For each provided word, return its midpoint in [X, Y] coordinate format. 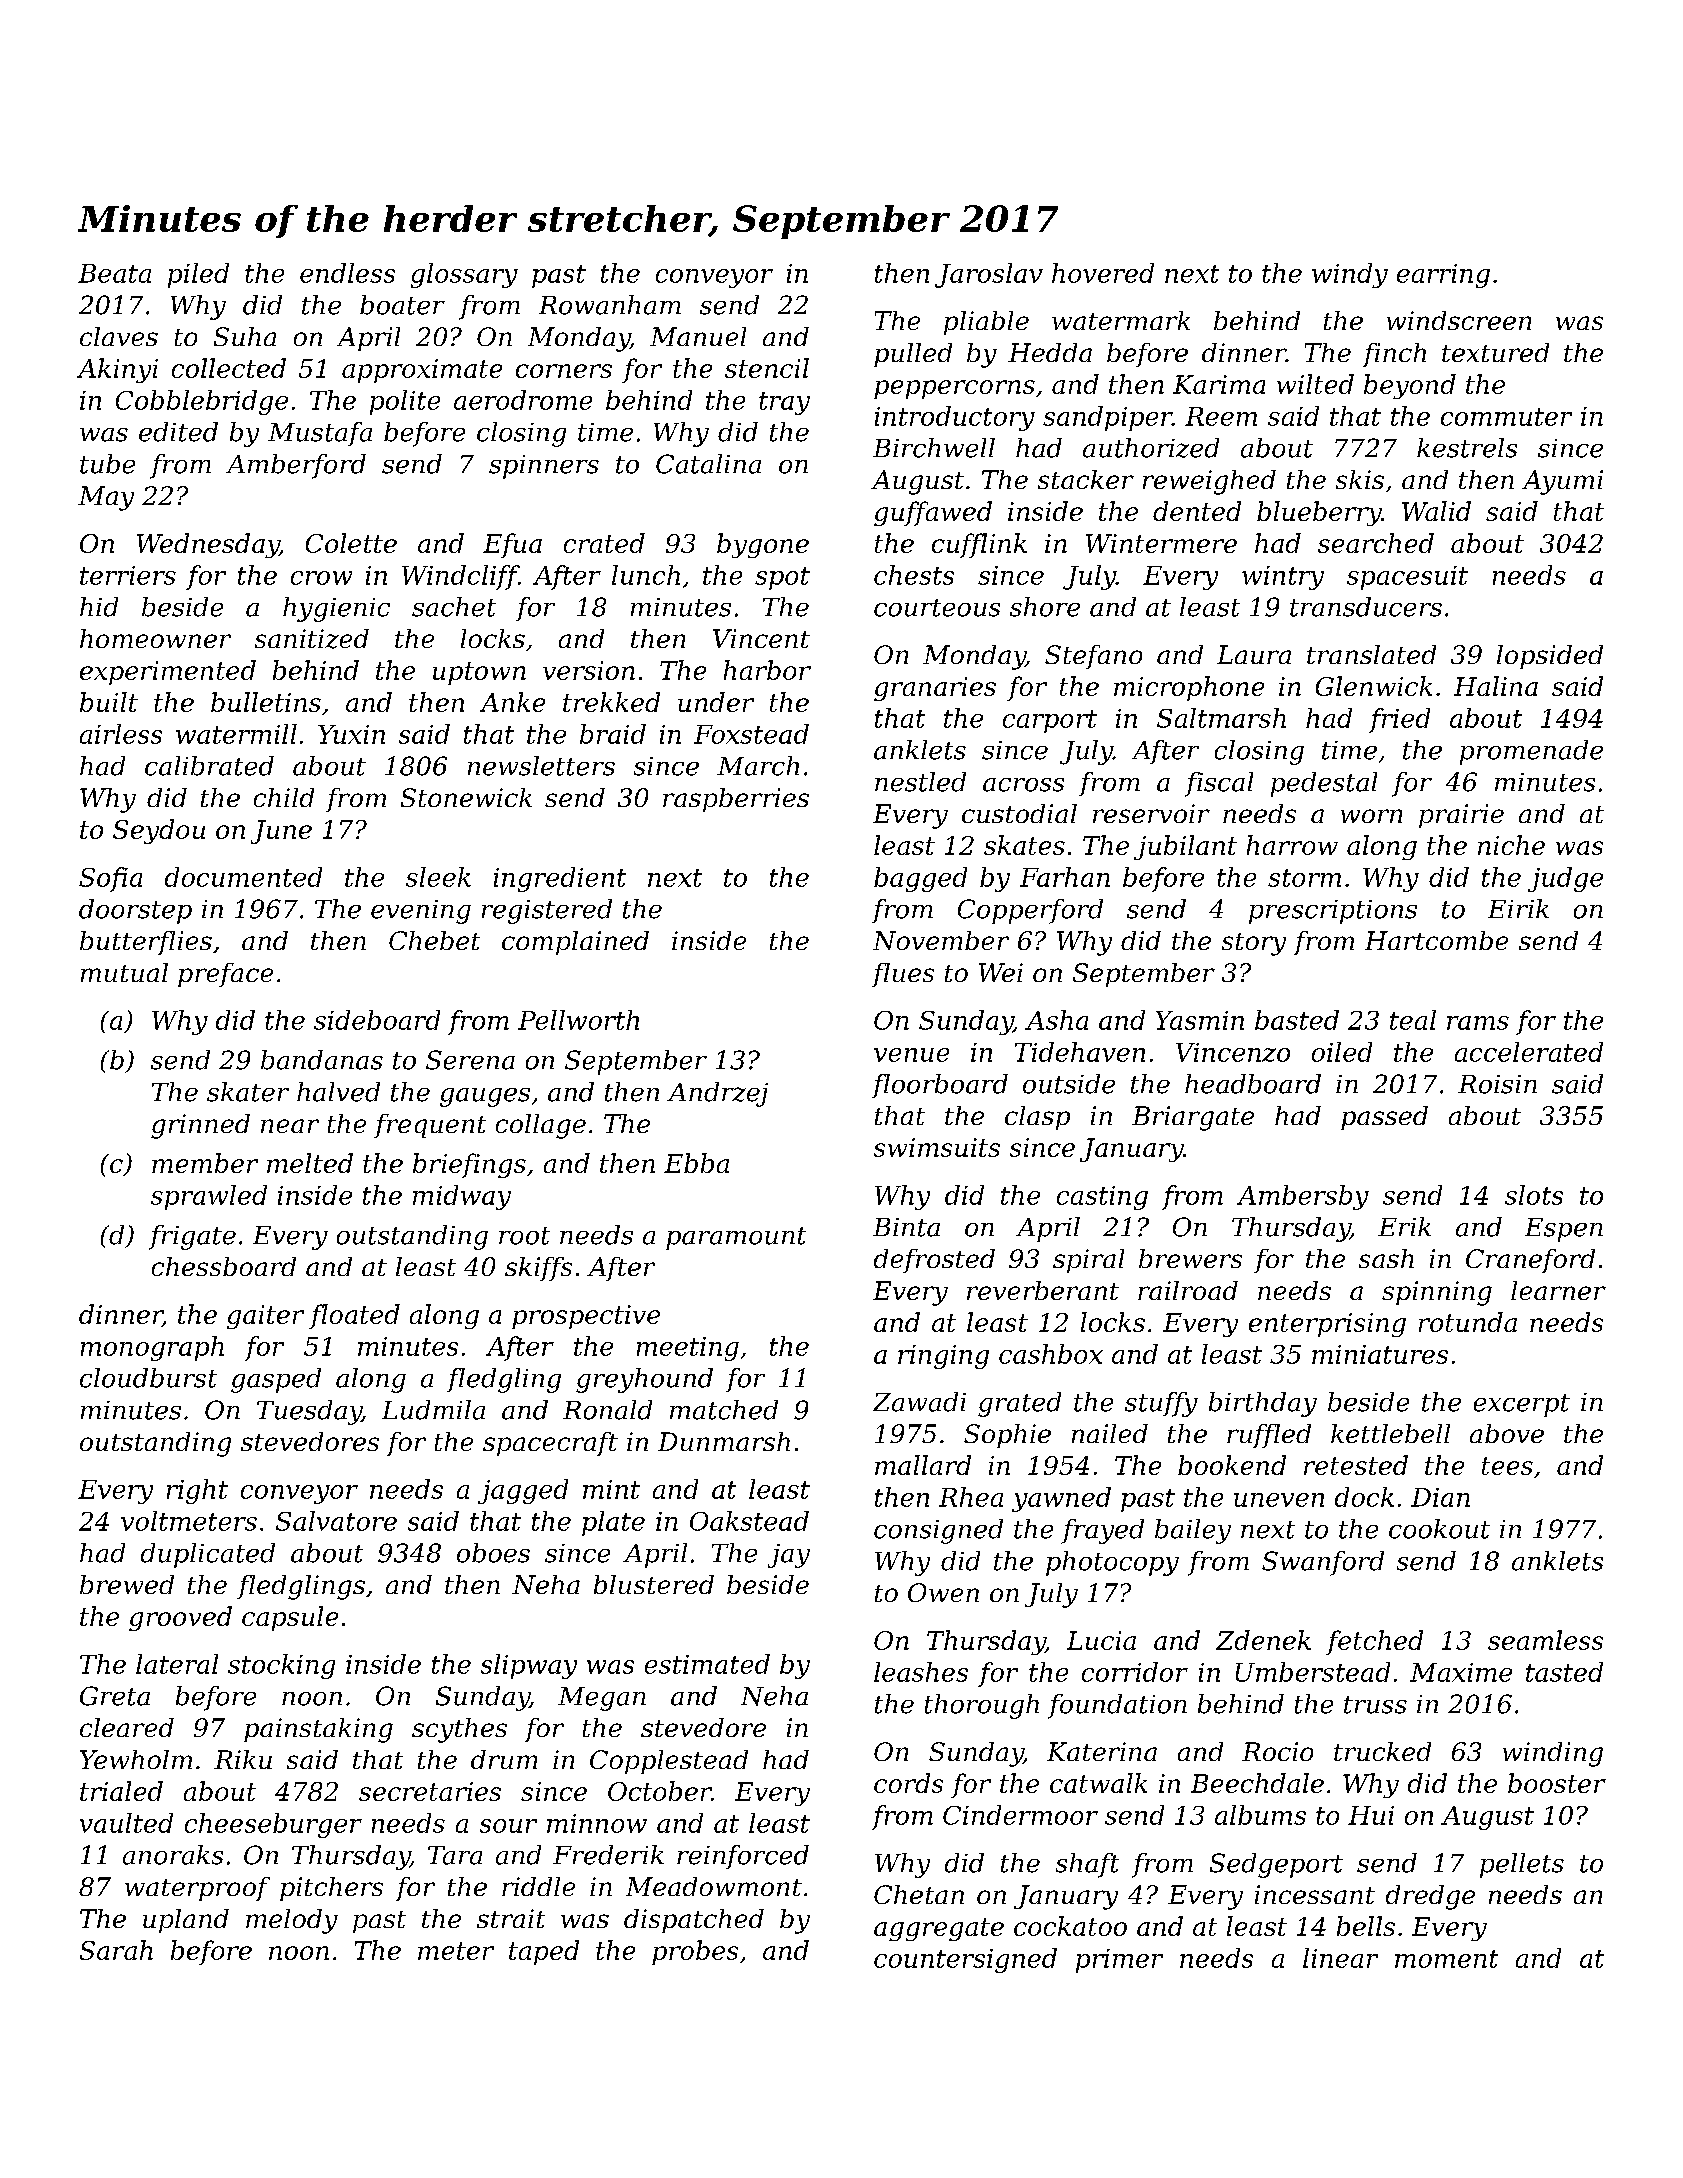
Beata [114, 273]
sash [1386, 1258]
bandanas [322, 1060]
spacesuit [1407, 578]
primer [1119, 1961]
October [659, 1791]
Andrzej [717, 1094]
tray [784, 403]
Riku [243, 1759]
